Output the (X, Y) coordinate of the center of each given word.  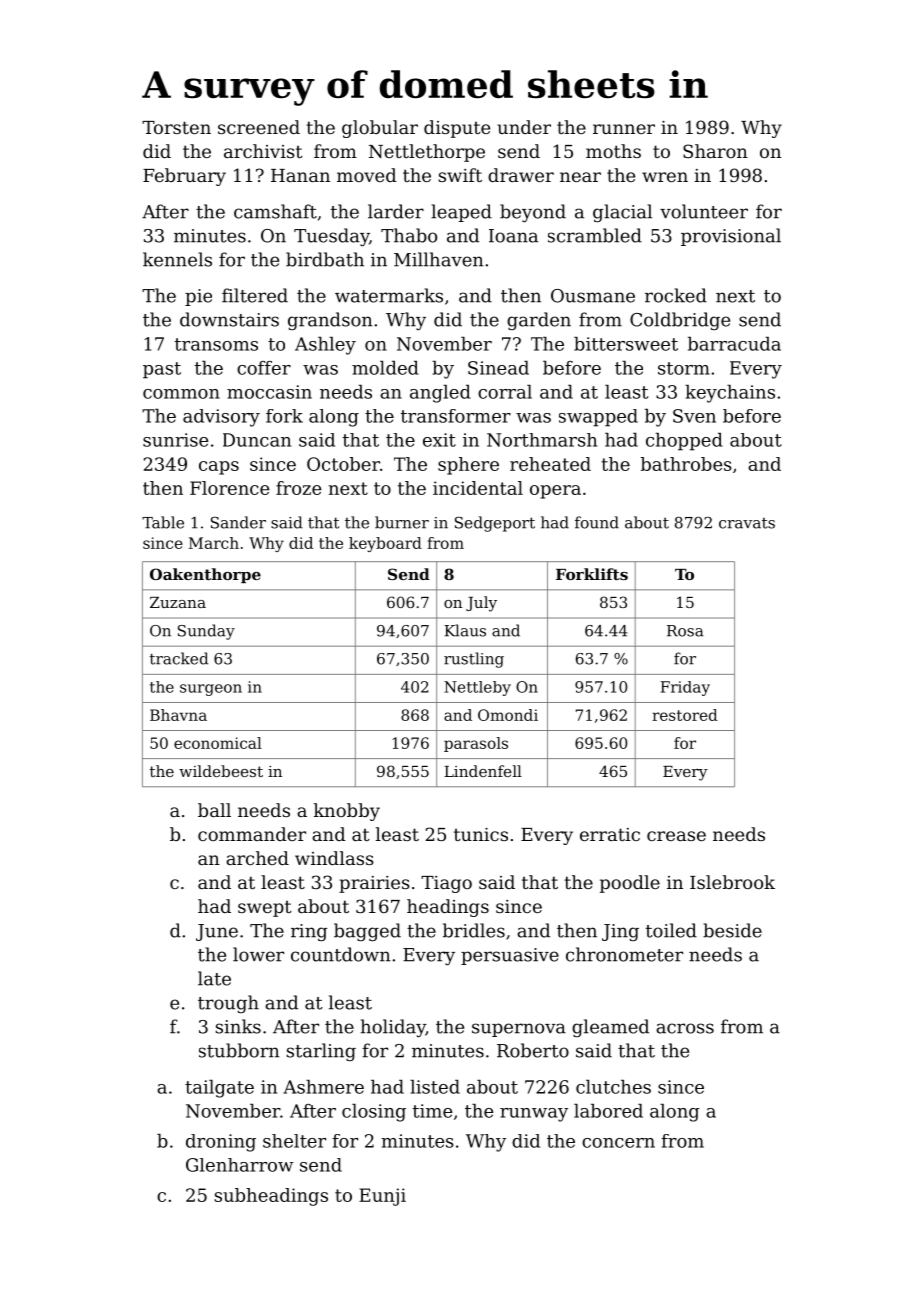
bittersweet (626, 344)
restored (685, 715)
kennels (177, 259)
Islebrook (732, 882)
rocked (676, 295)
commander (252, 834)
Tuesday (331, 237)
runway (534, 1115)
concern (618, 1143)
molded (385, 368)
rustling (474, 660)
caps (219, 468)
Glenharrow (239, 1165)
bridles (474, 930)
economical (218, 743)
